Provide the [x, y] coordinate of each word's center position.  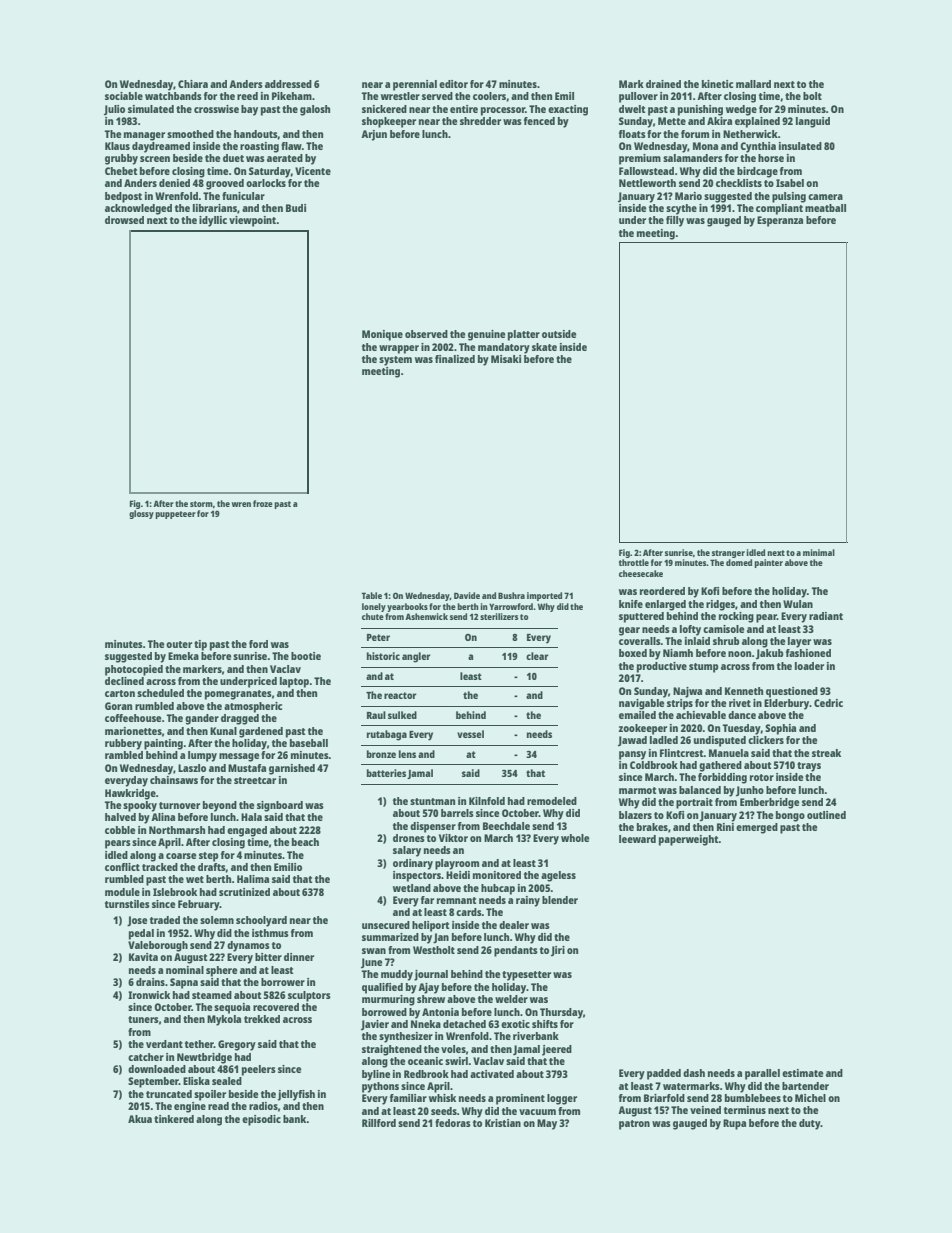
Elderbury [786, 704]
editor [453, 84]
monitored [497, 875]
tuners [143, 1019]
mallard [753, 84]
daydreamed [161, 147]
